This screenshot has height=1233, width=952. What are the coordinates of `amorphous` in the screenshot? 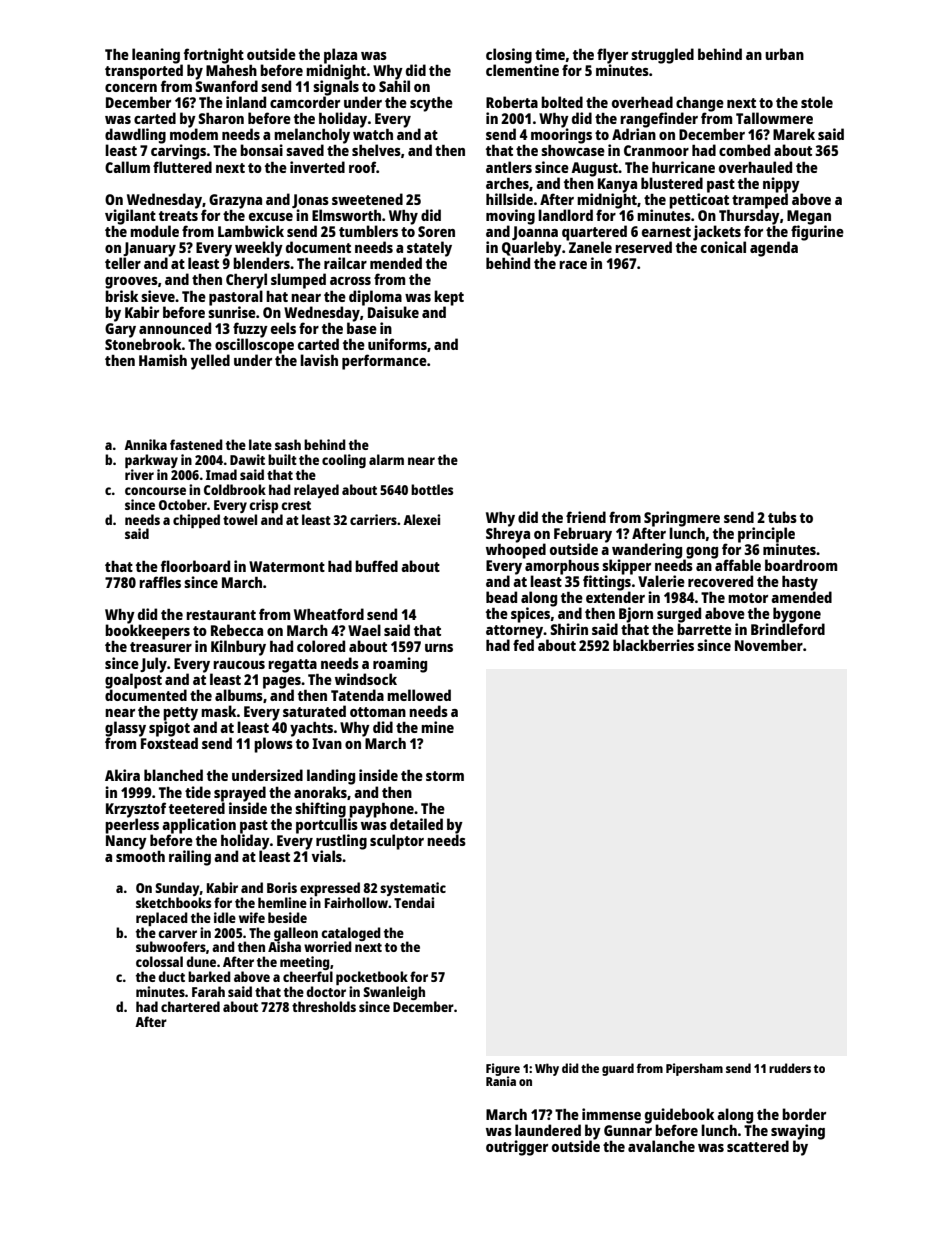 It's located at (562, 567).
